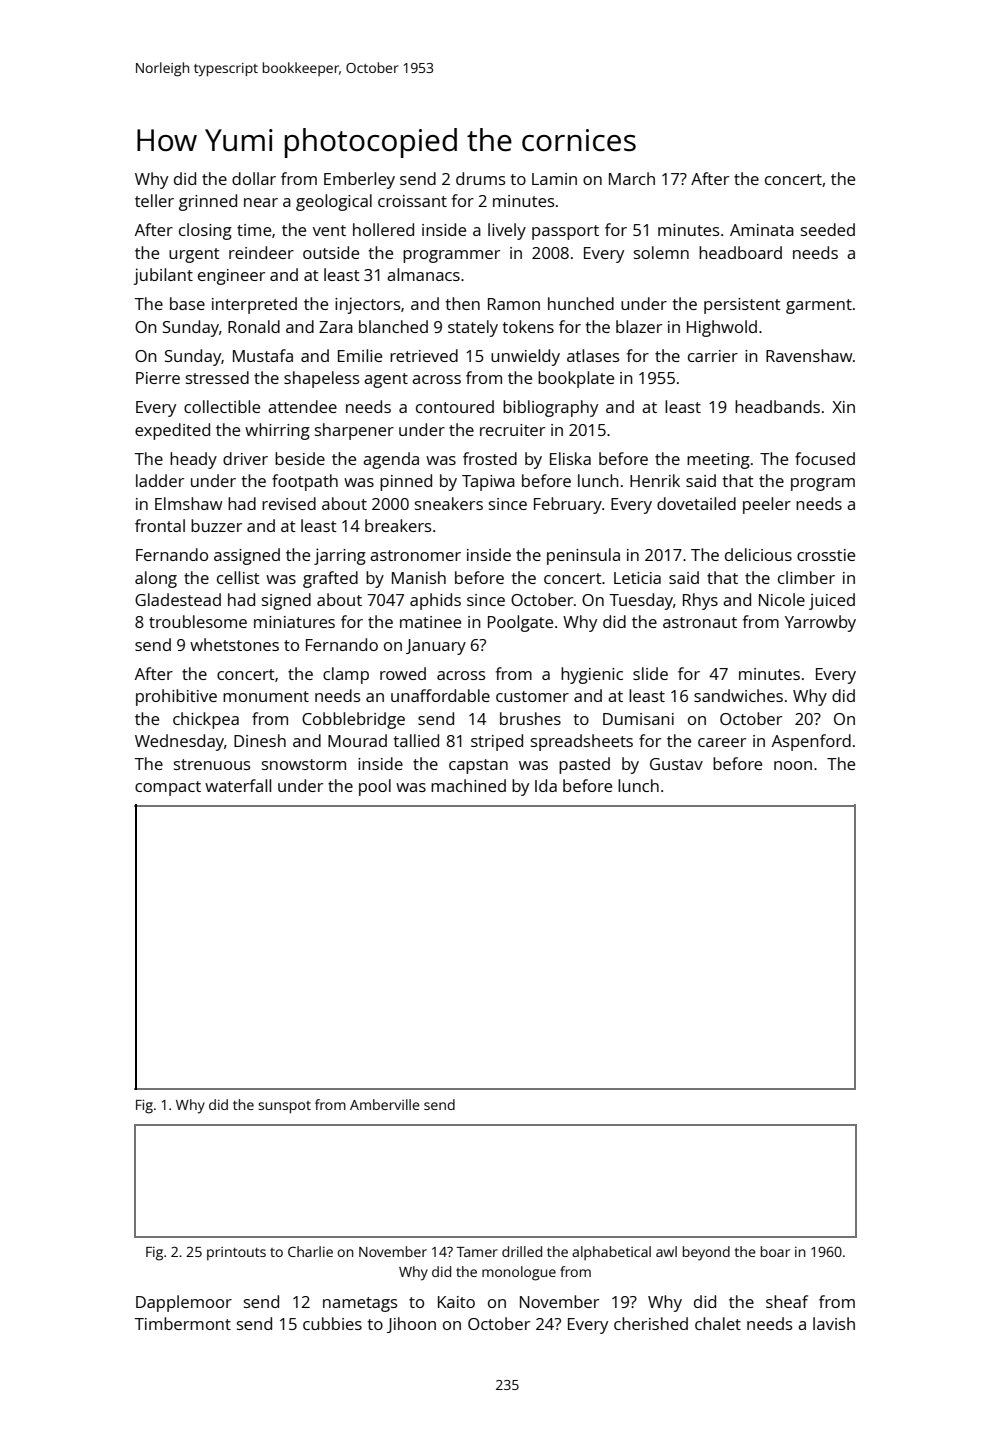 This screenshot has height=1435, width=991. Describe the element at coordinates (168, 788) in the screenshot. I see `compact` at that location.
